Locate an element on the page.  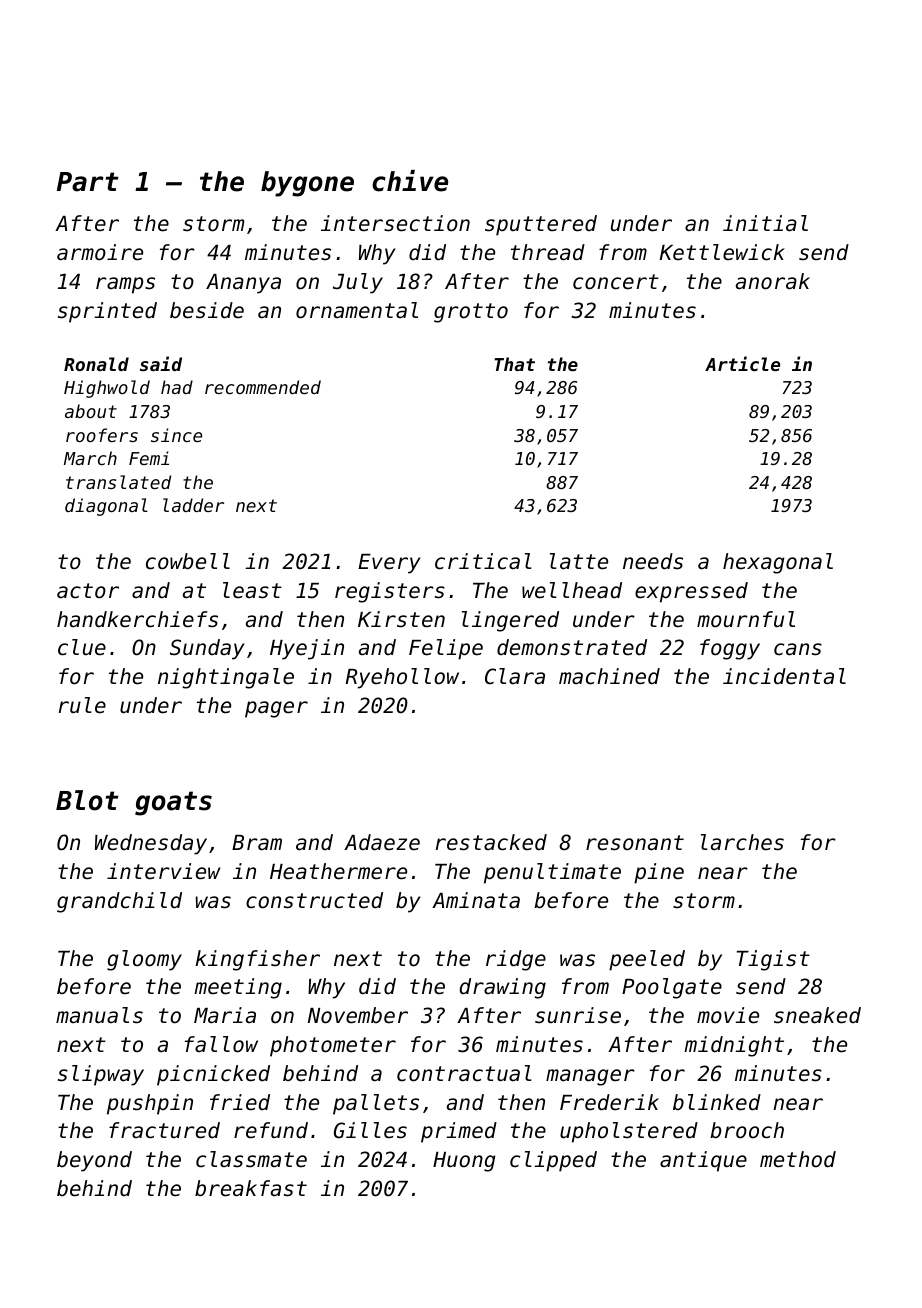
initial is located at coordinates (765, 223).
